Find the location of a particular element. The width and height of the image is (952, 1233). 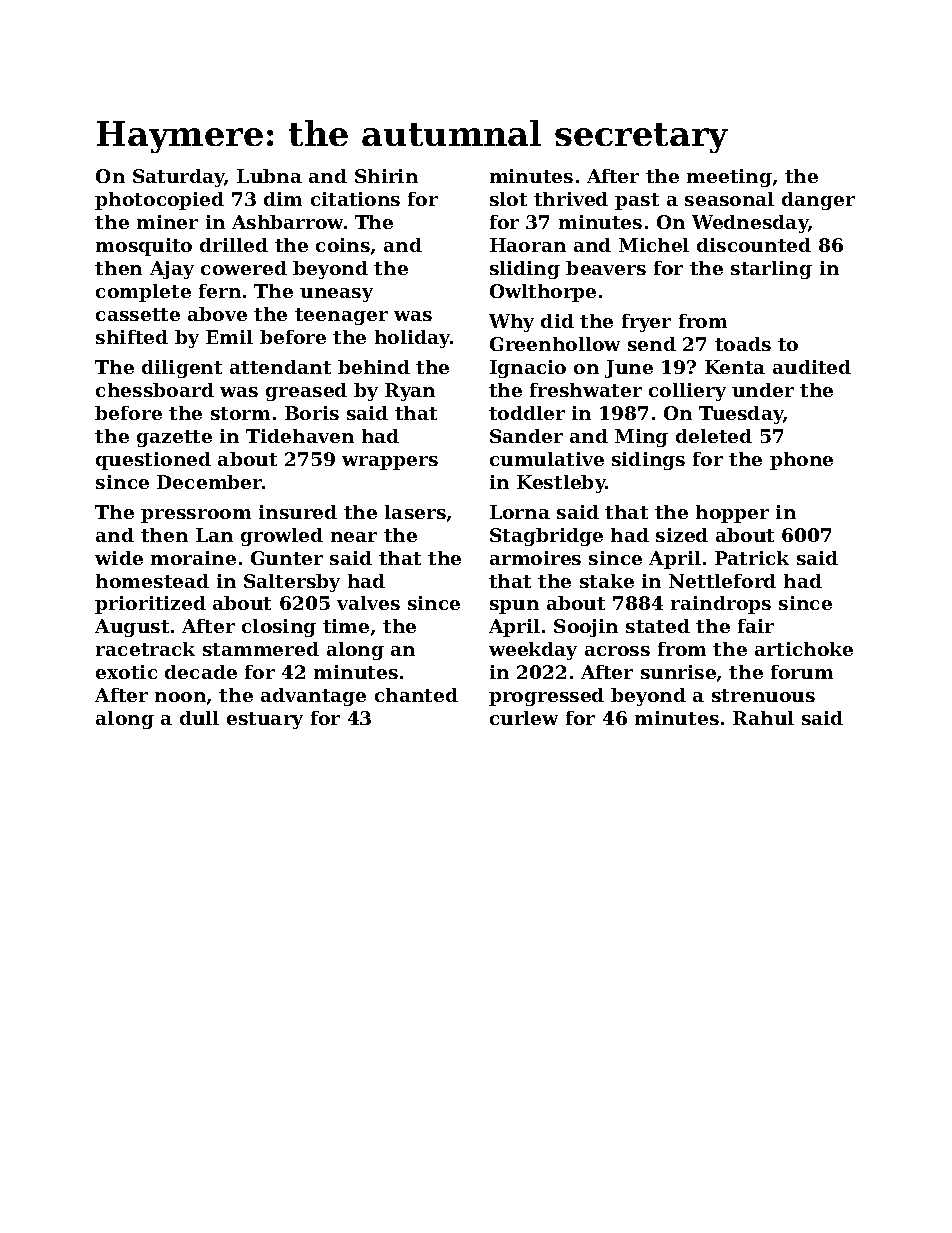

Nettleford is located at coordinates (722, 581).
